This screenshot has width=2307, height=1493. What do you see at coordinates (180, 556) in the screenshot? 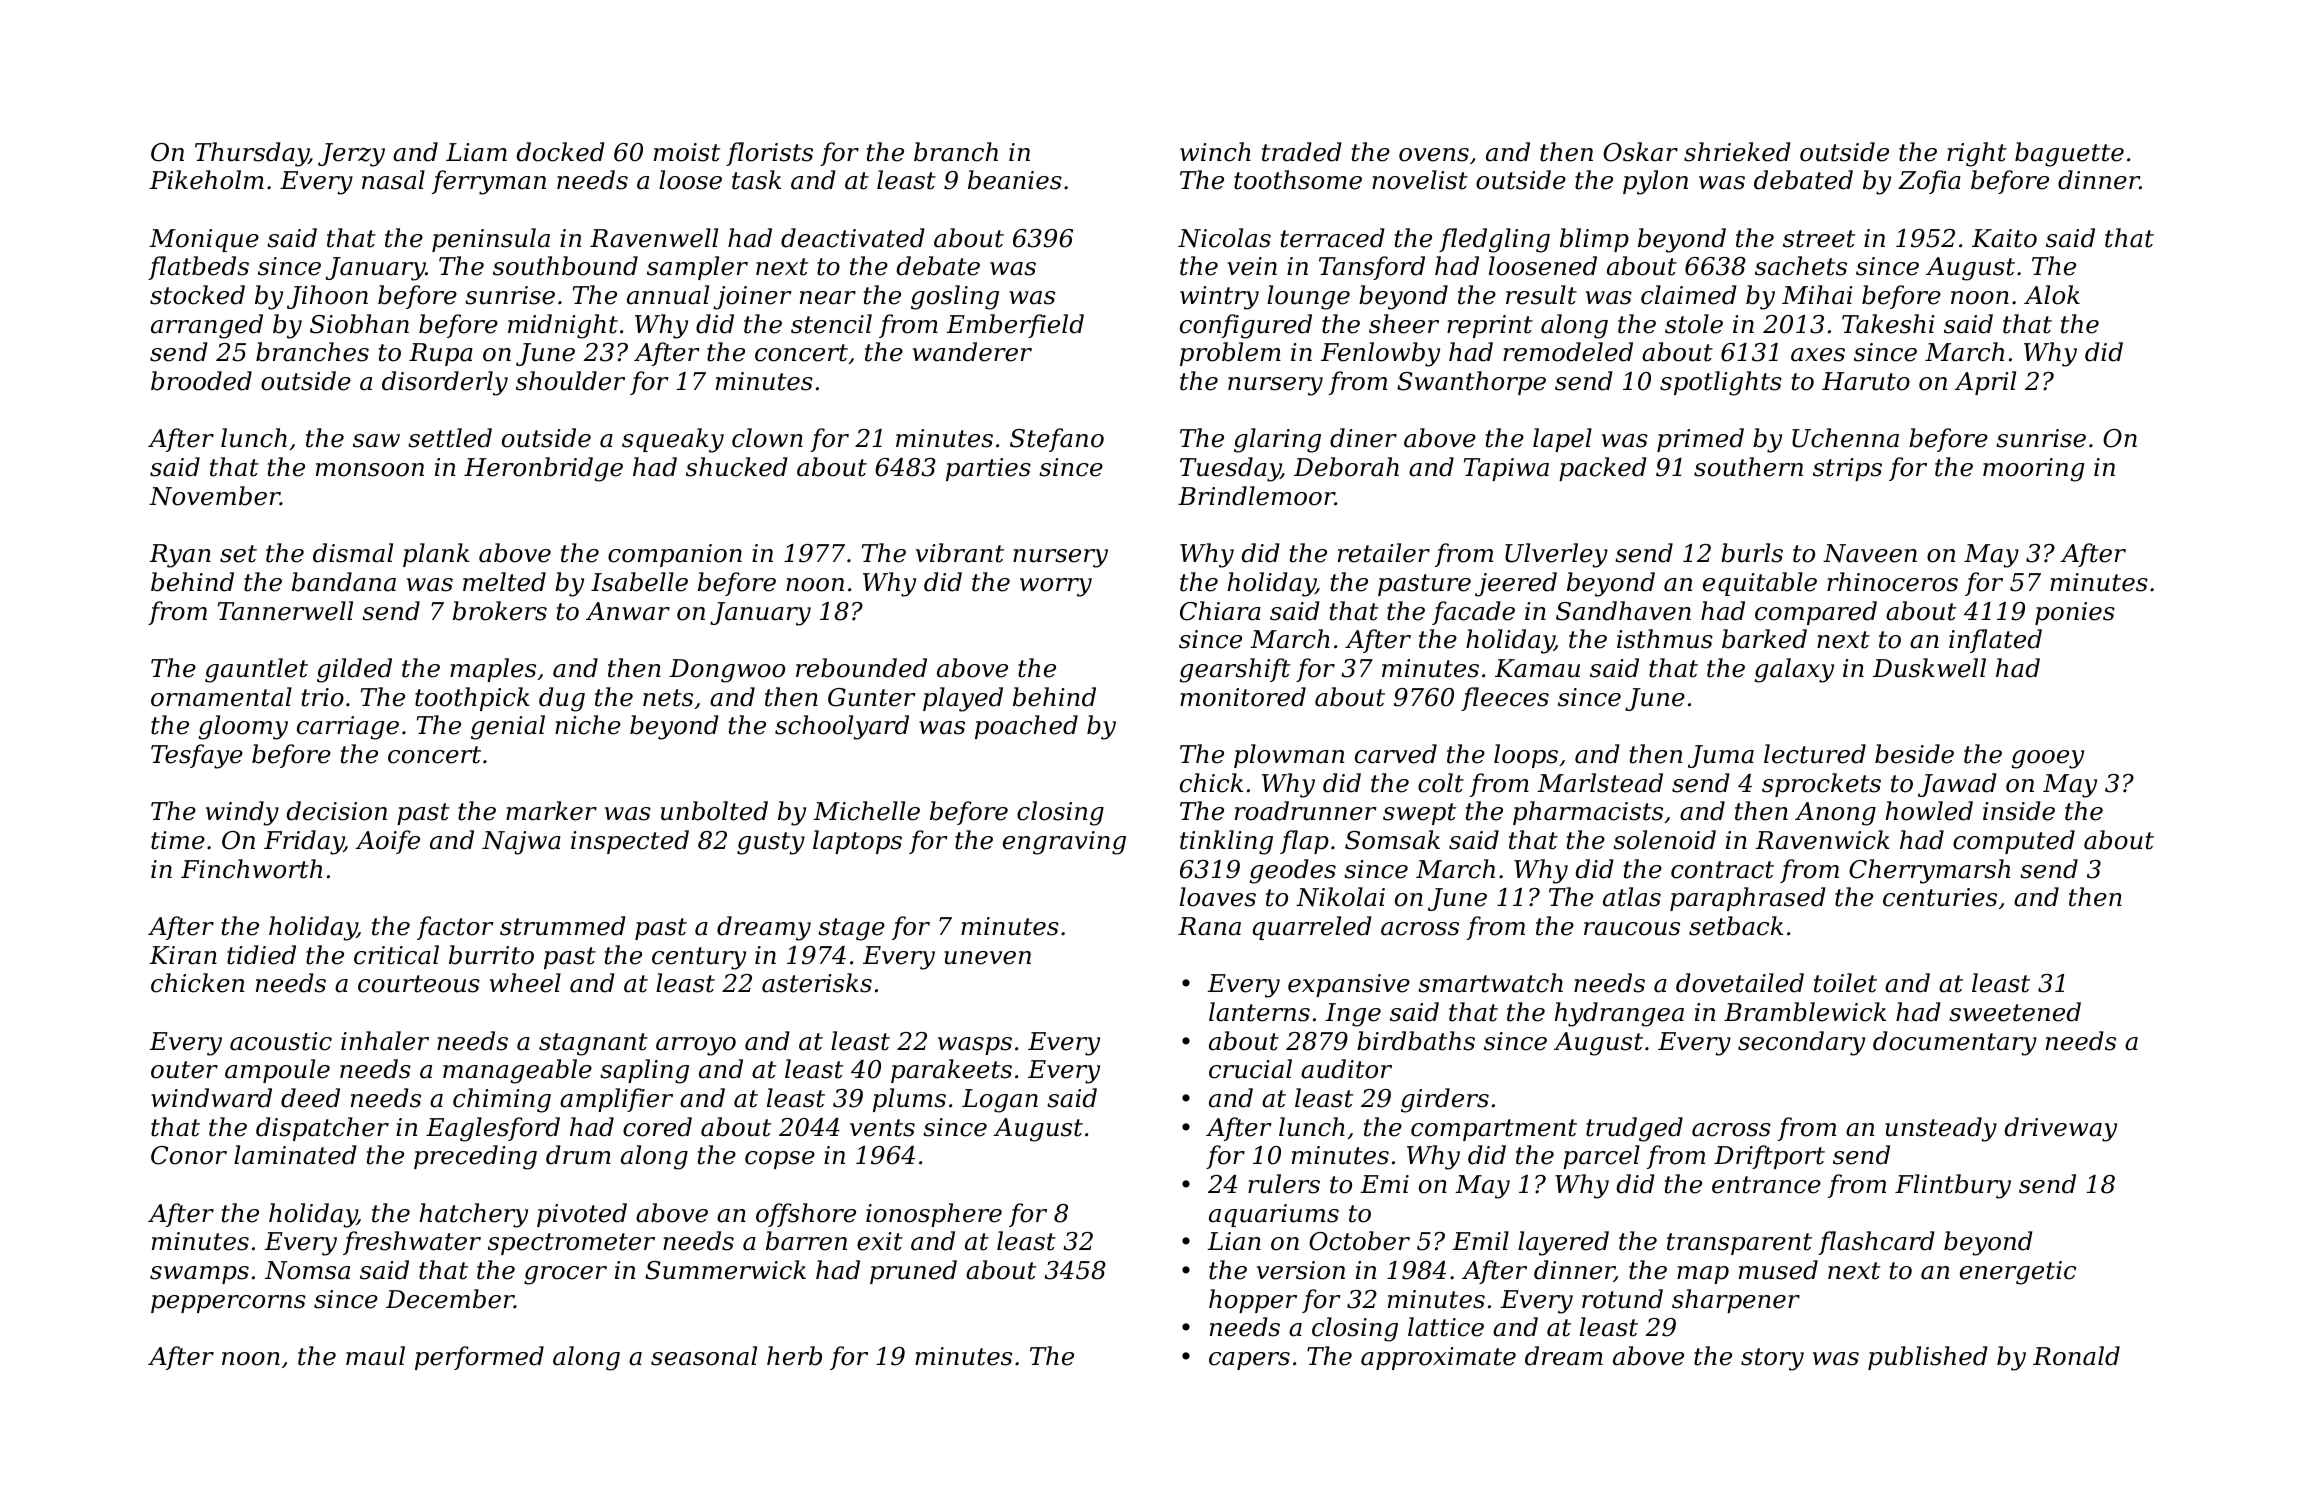
I see `Ryan` at bounding box center [180, 556].
